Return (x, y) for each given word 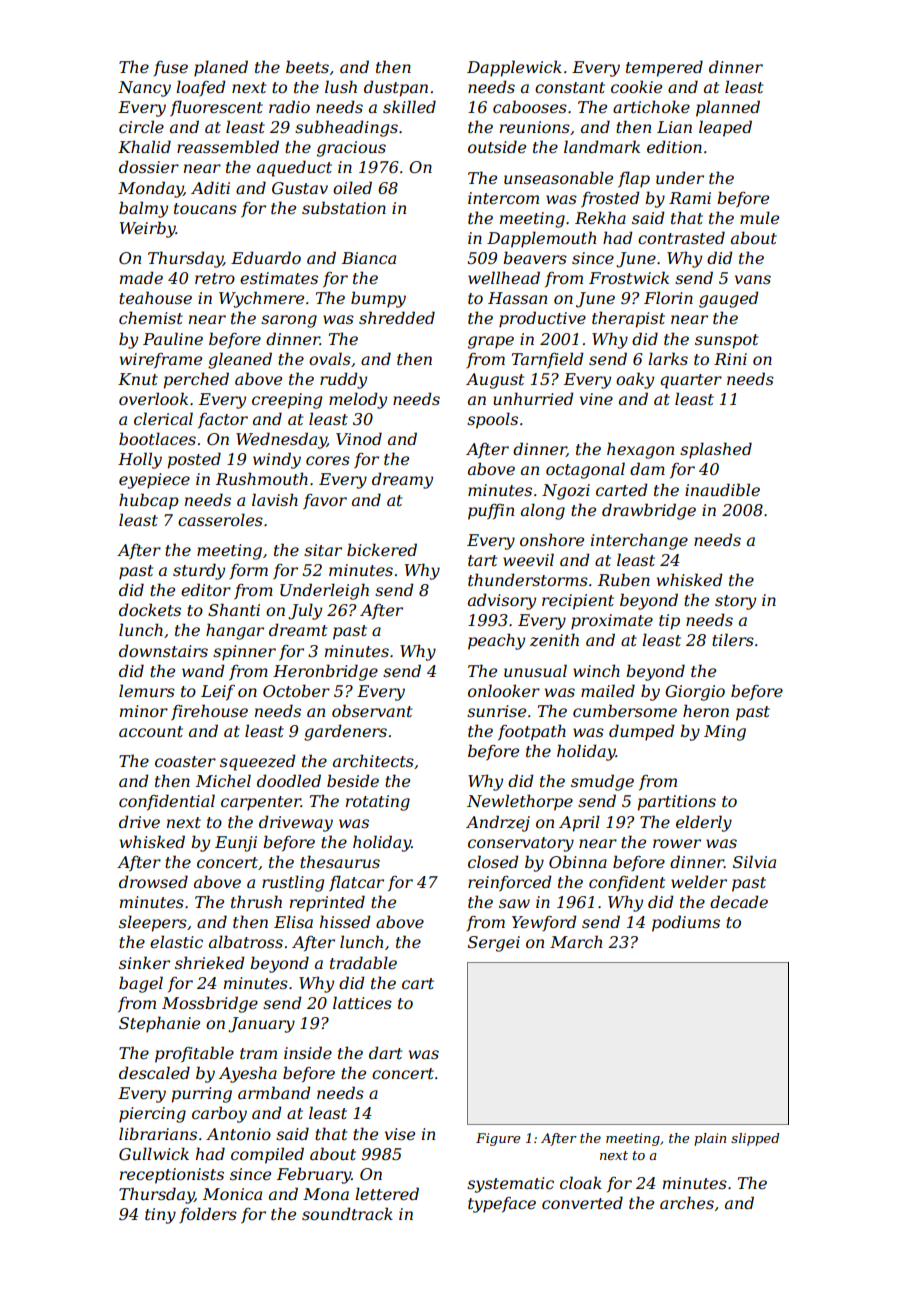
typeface (502, 1205)
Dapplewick (514, 68)
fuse (170, 68)
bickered (382, 549)
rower (677, 843)
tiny (160, 1216)
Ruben (624, 579)
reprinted (327, 903)
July (305, 611)
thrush (256, 901)
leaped (725, 128)
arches (687, 1202)
